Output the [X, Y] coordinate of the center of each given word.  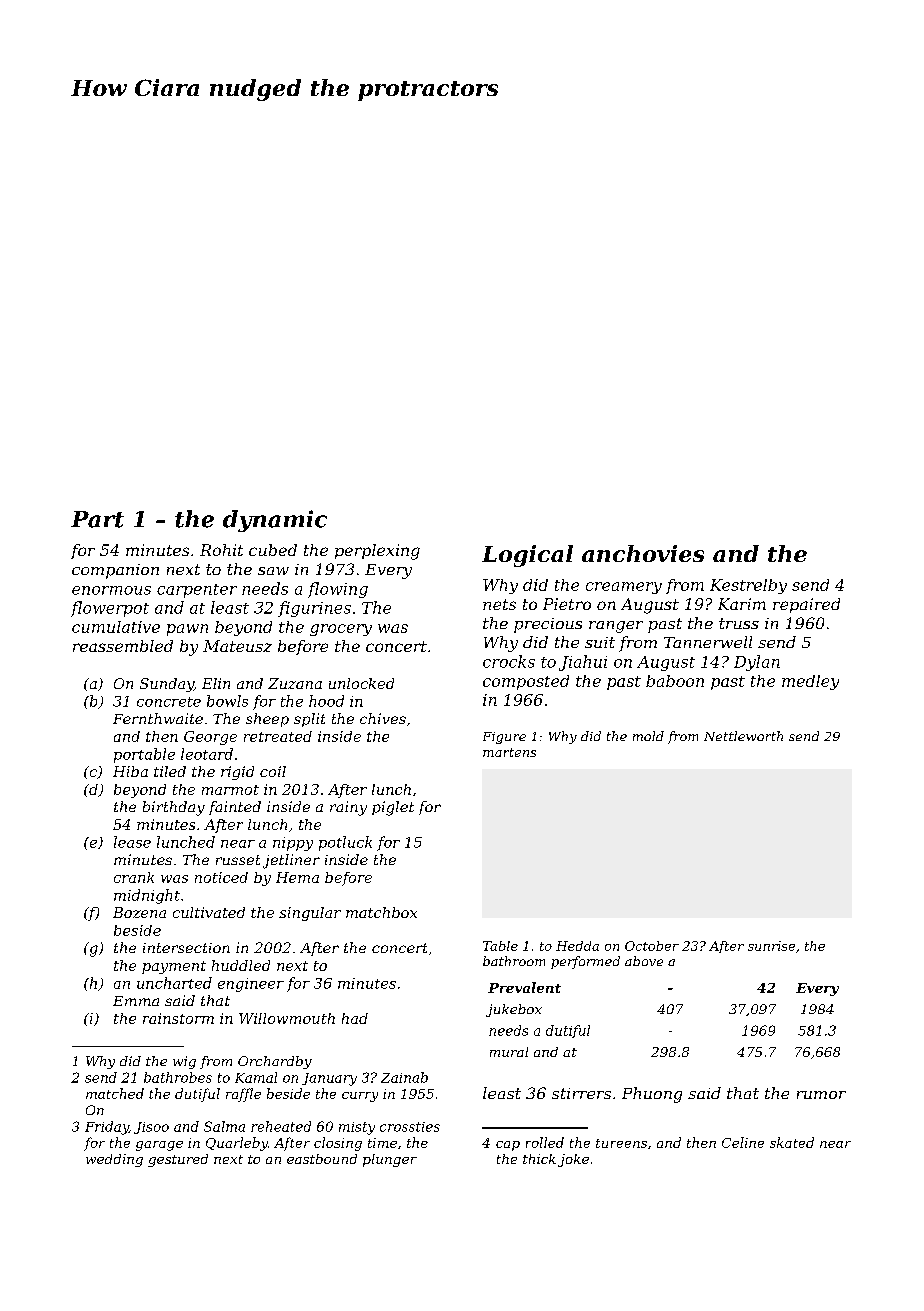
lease [132, 842]
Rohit [221, 550]
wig [184, 1062]
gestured [178, 1160]
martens [509, 752]
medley [810, 682]
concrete [169, 702]
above [644, 961]
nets [499, 604]
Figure [504, 738]
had [355, 1018]
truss [739, 623]
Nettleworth [743, 736]
